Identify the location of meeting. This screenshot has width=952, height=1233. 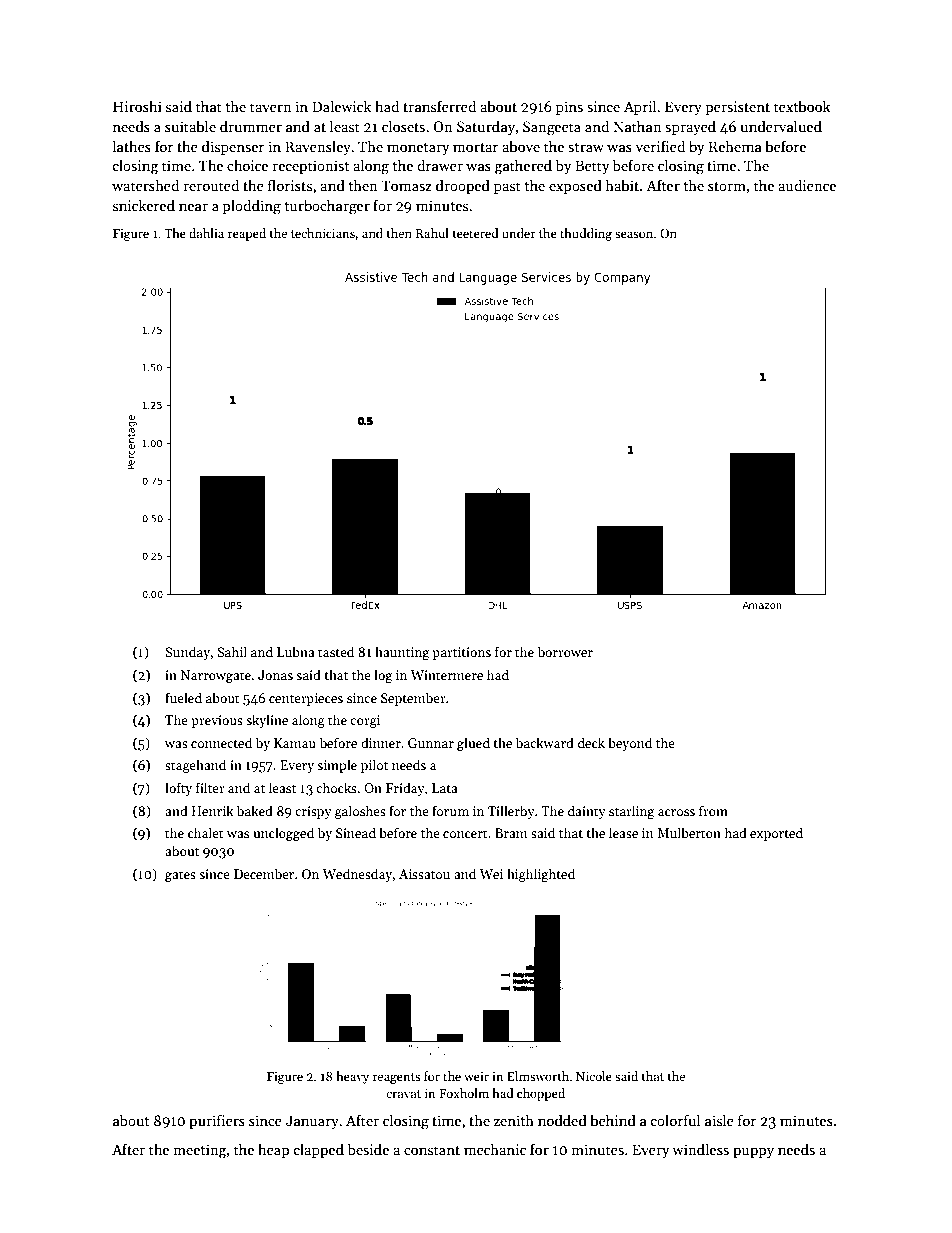
(200, 1151).
